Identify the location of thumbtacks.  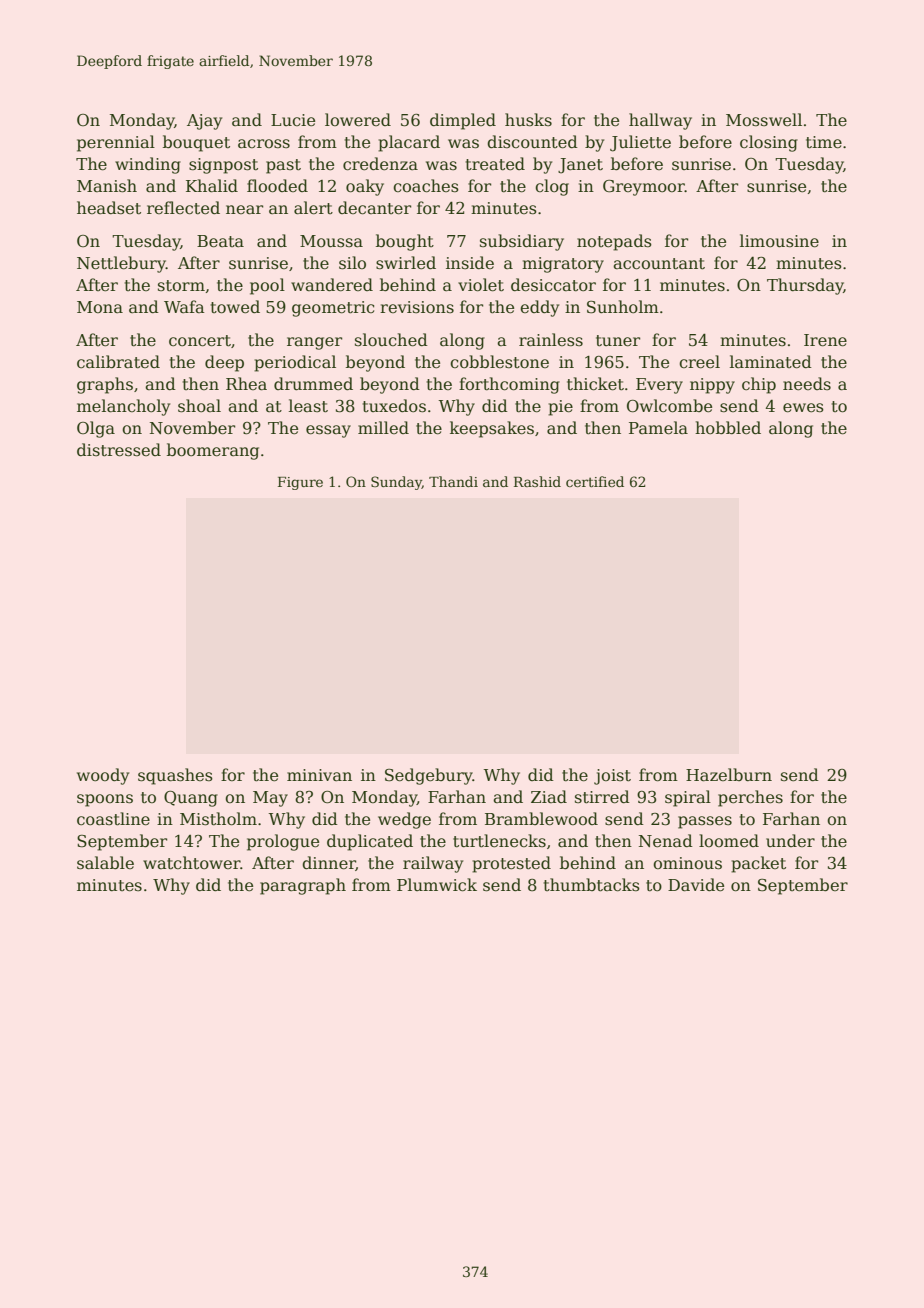
(592, 885).
